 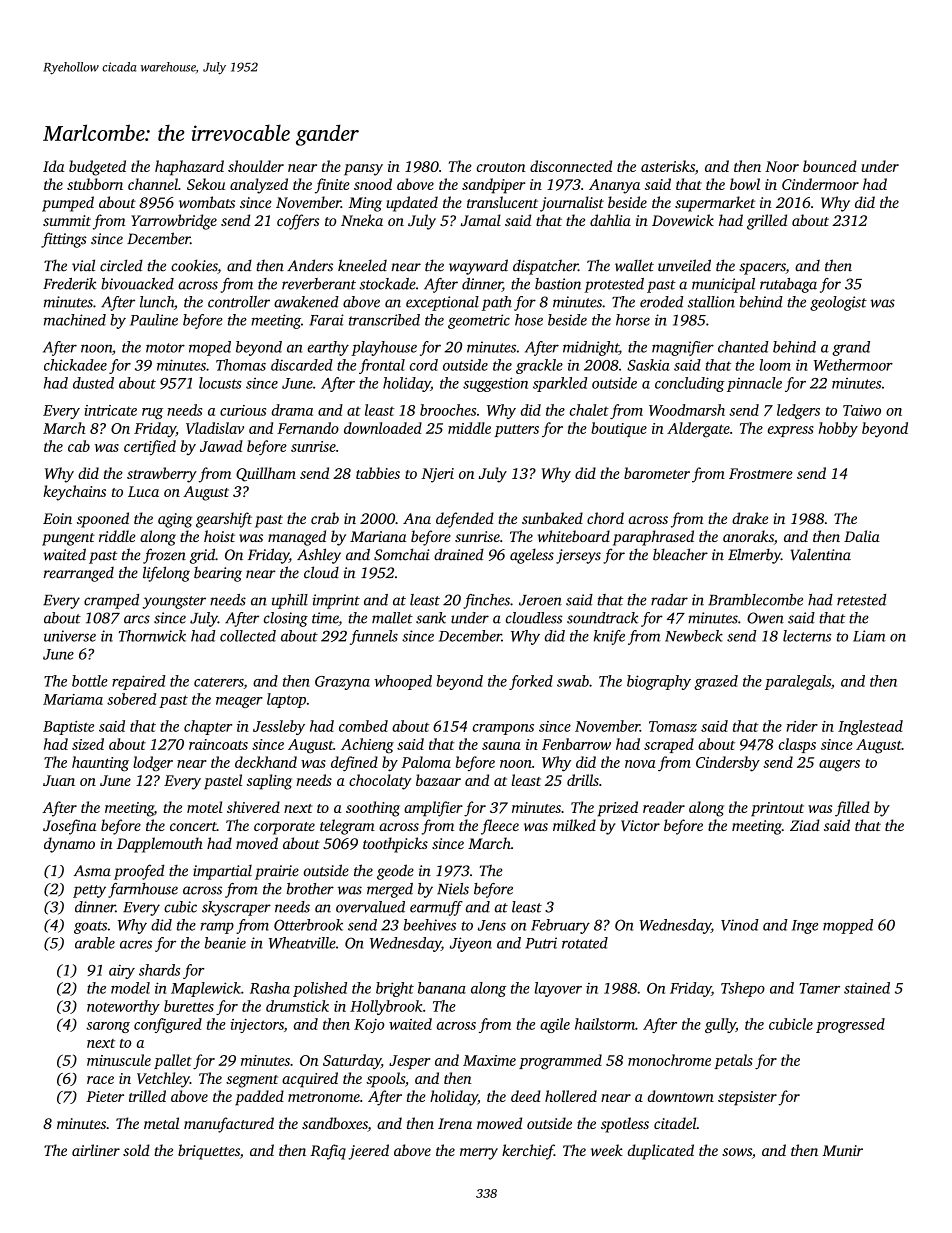 I want to click on drained, so click(x=459, y=554).
